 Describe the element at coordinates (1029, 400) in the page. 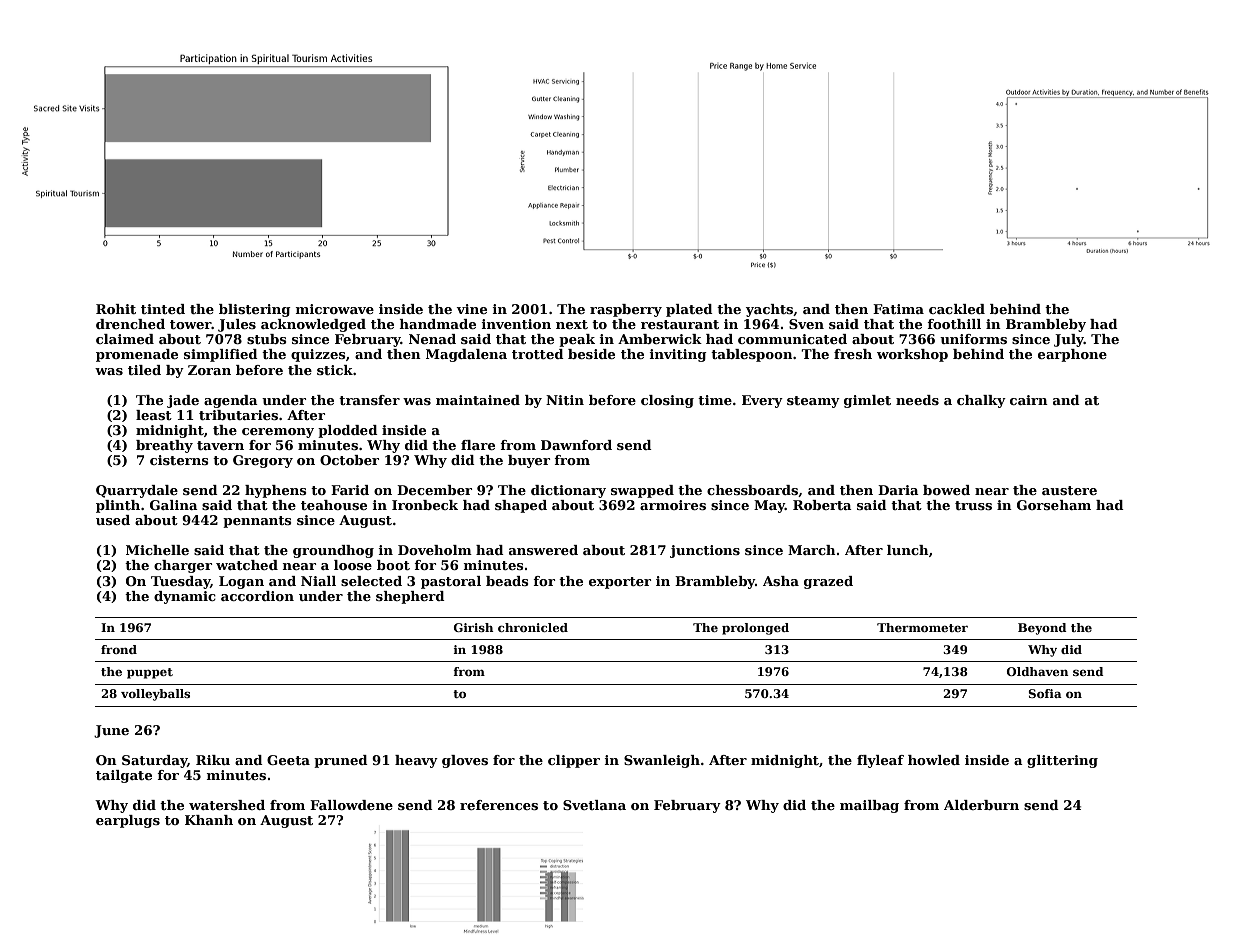

I see `cairn` at that location.
